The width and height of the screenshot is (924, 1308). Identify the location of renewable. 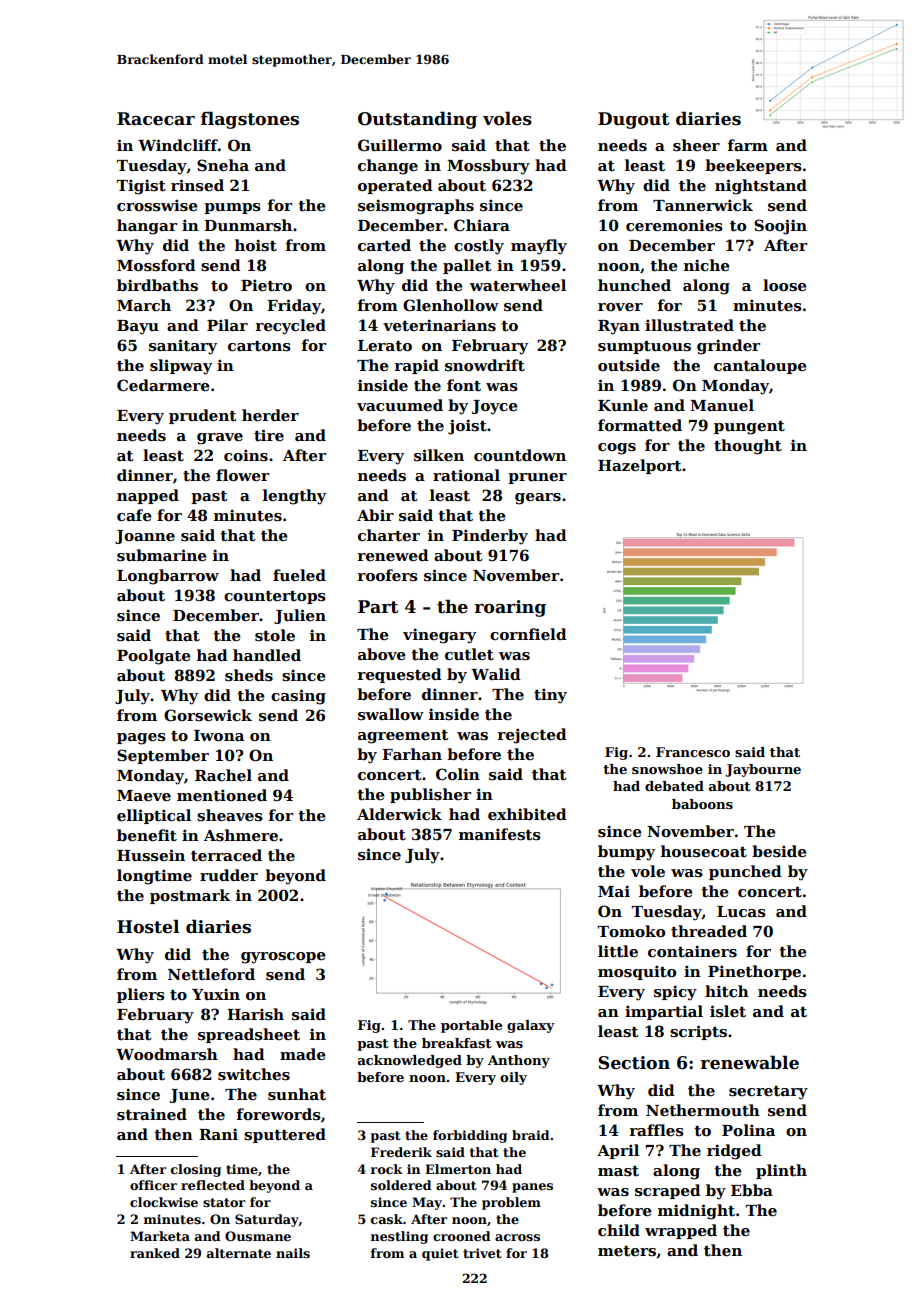
(750, 1062).
